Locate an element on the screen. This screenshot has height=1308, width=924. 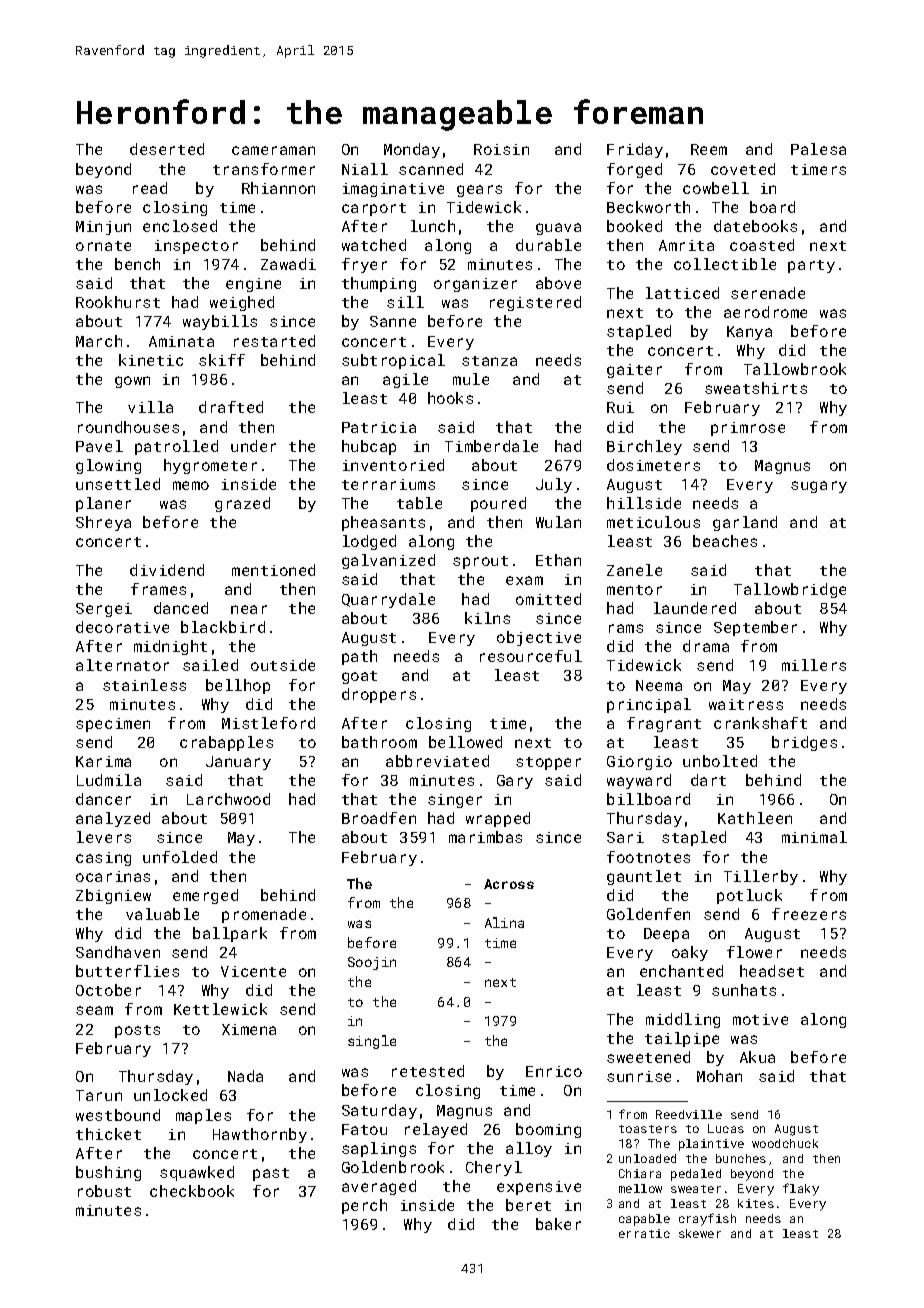
bellowed is located at coordinates (465, 742).
